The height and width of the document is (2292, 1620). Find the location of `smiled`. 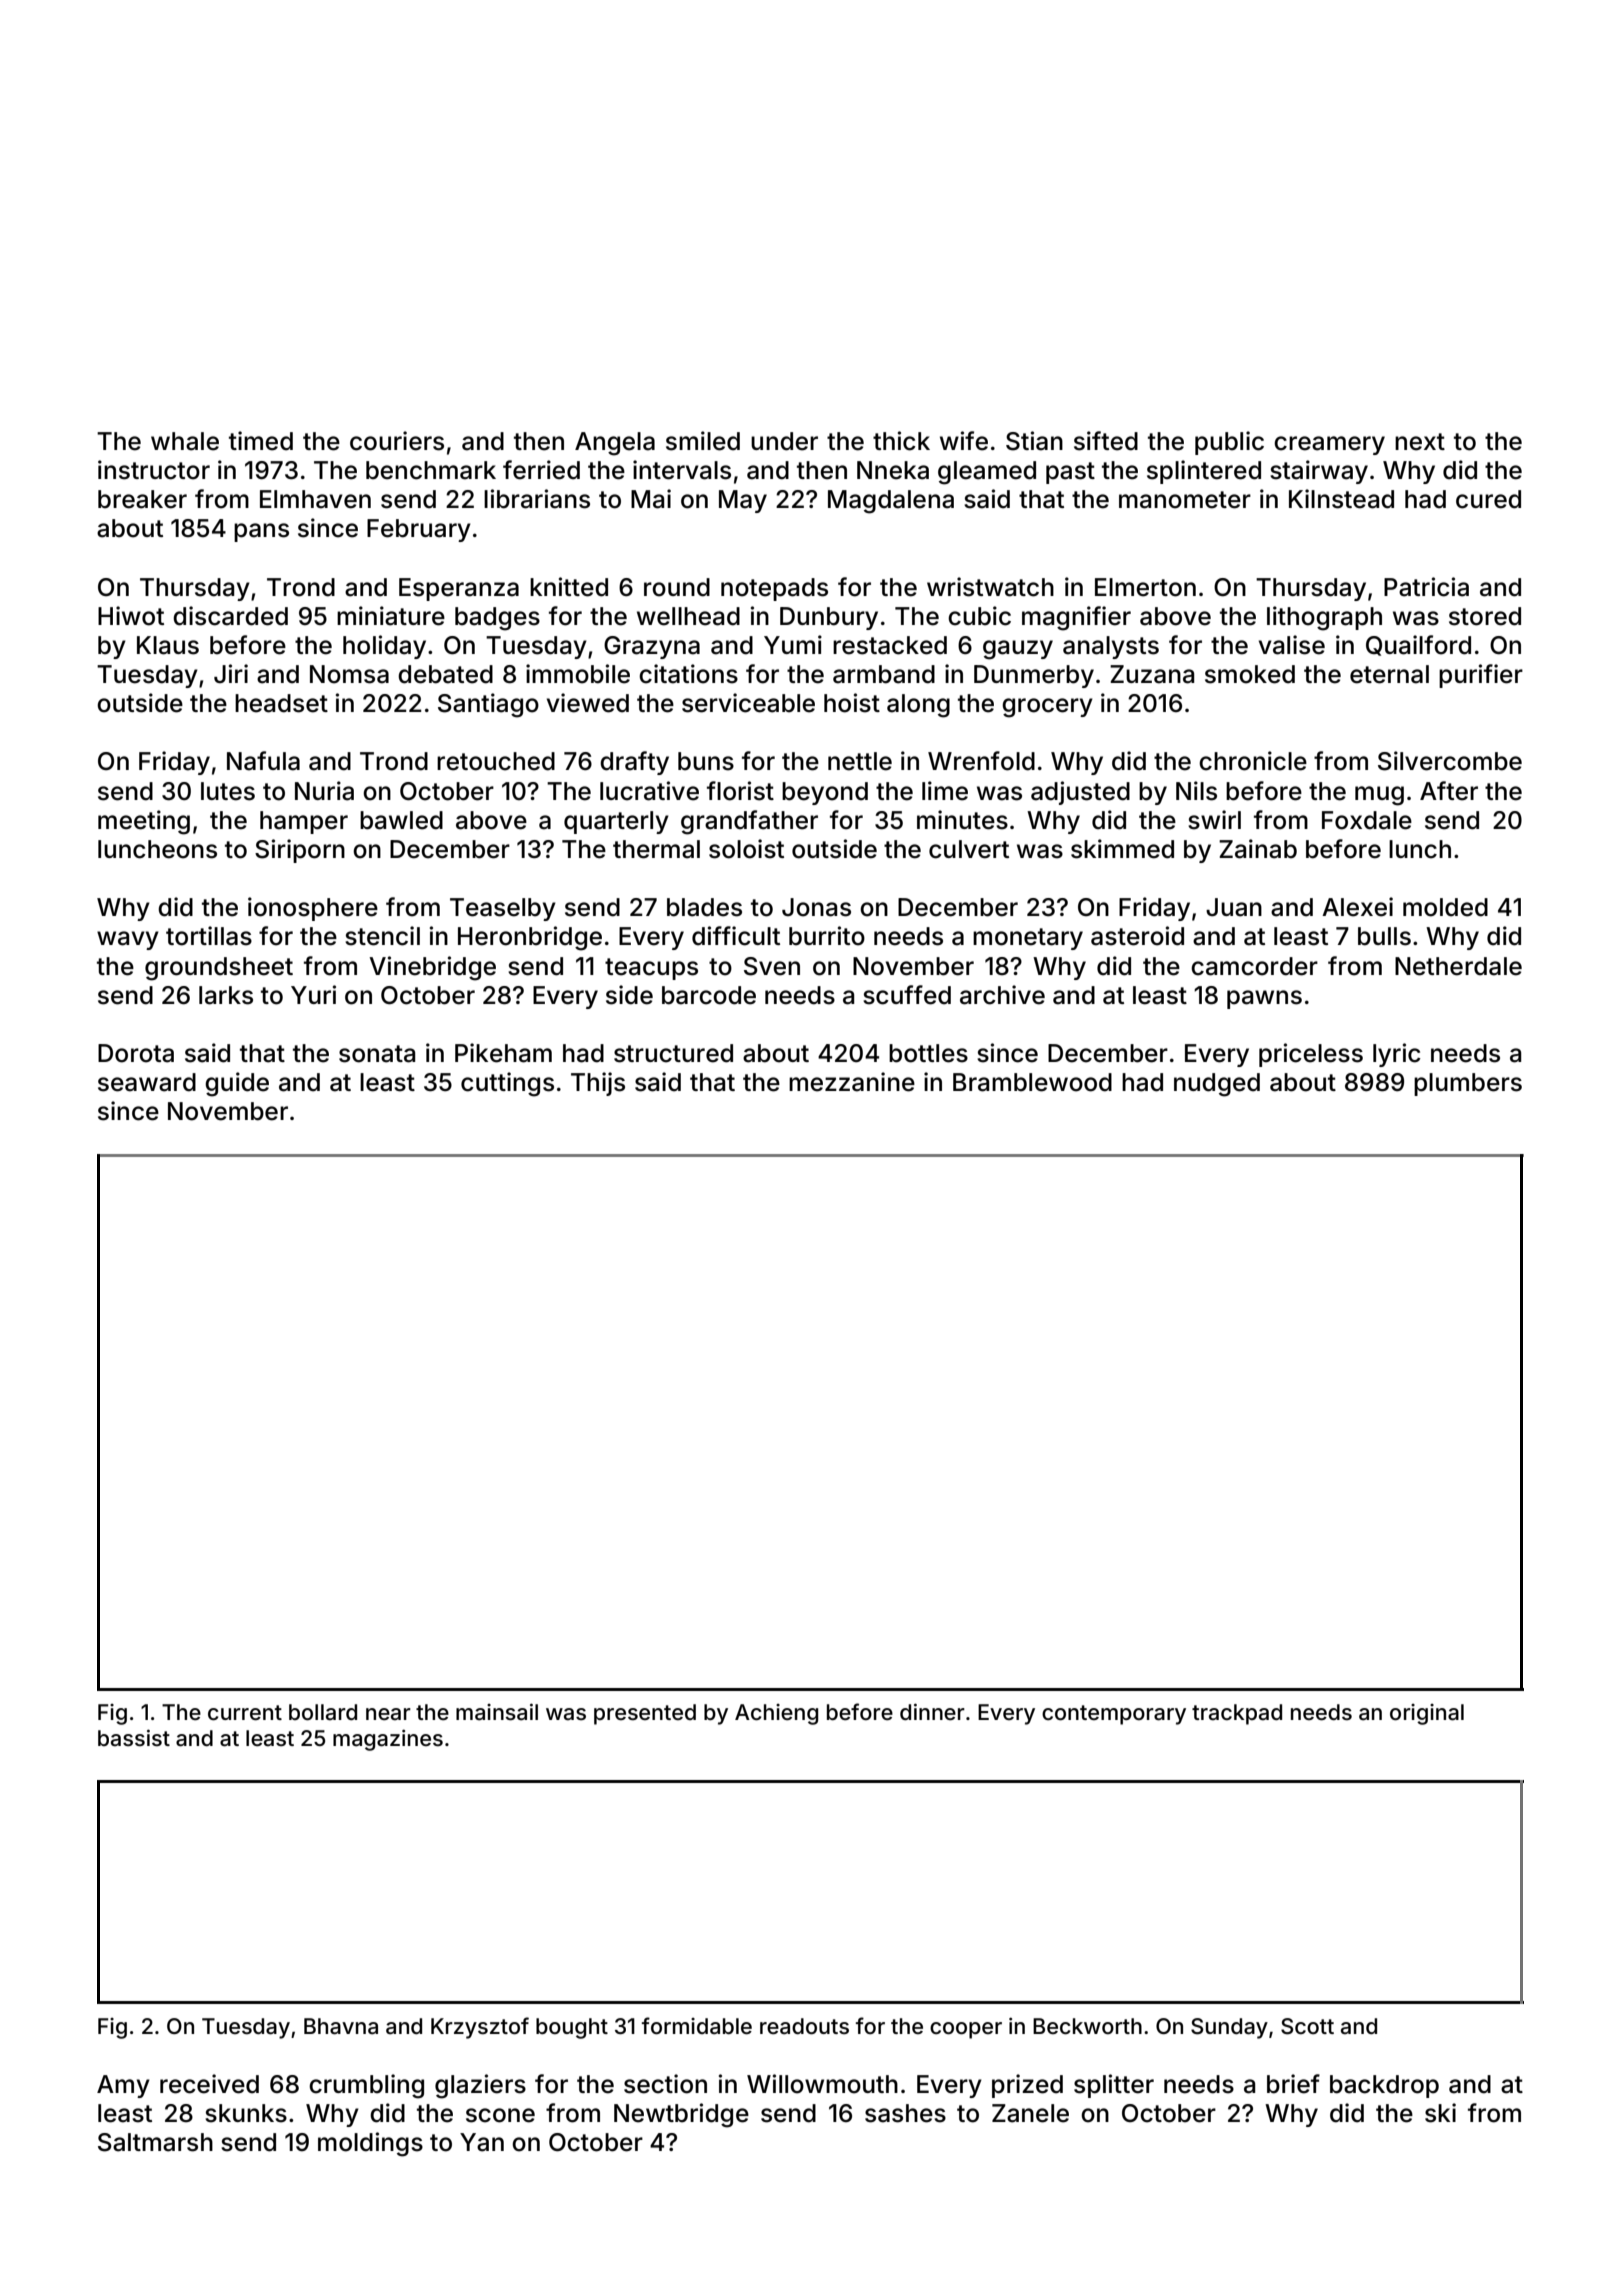

smiled is located at coordinates (703, 441).
